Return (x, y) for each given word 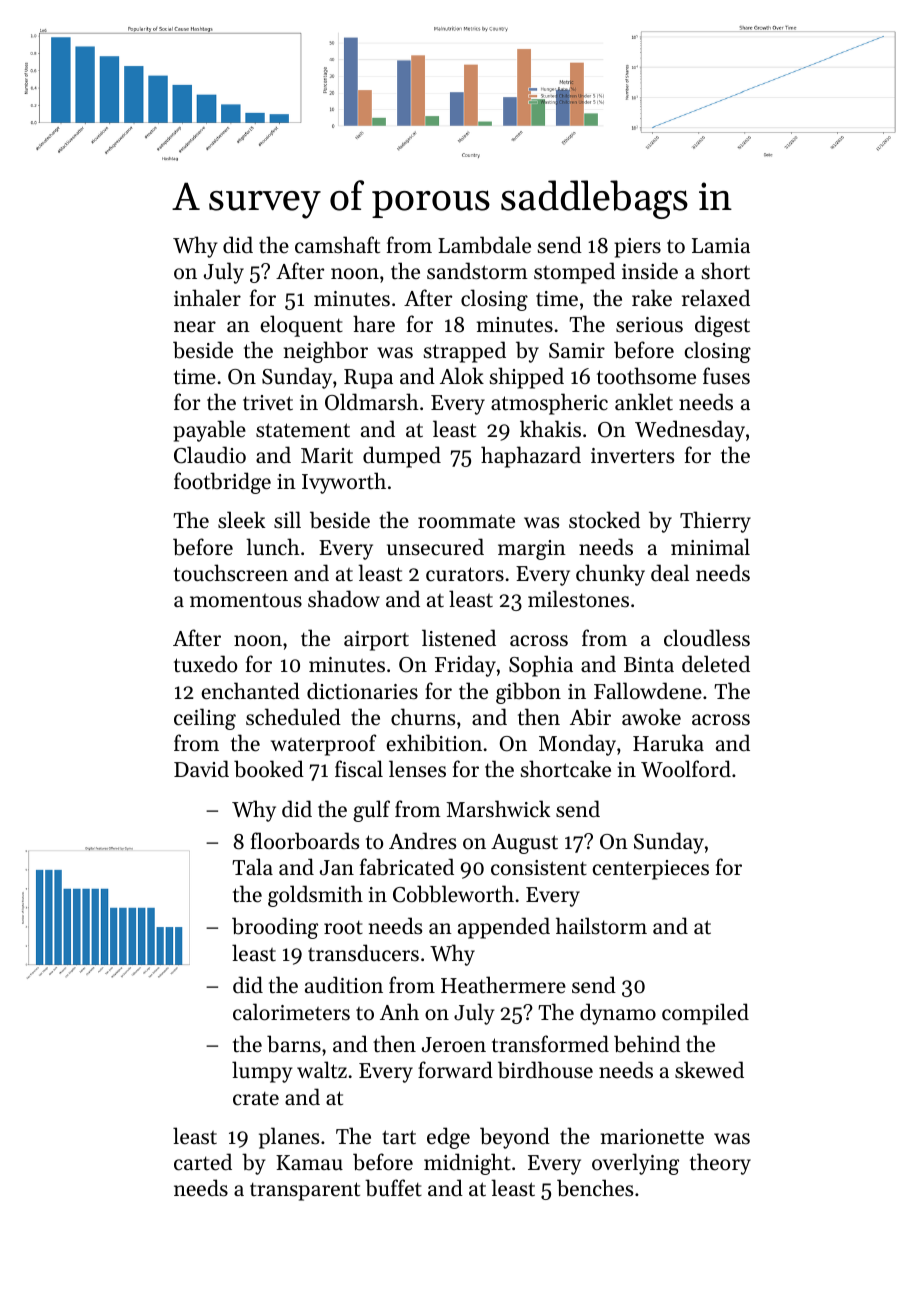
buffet (393, 1188)
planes (289, 1138)
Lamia (721, 245)
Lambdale (484, 245)
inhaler (207, 298)
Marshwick (498, 809)
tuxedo (205, 664)
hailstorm (601, 926)
